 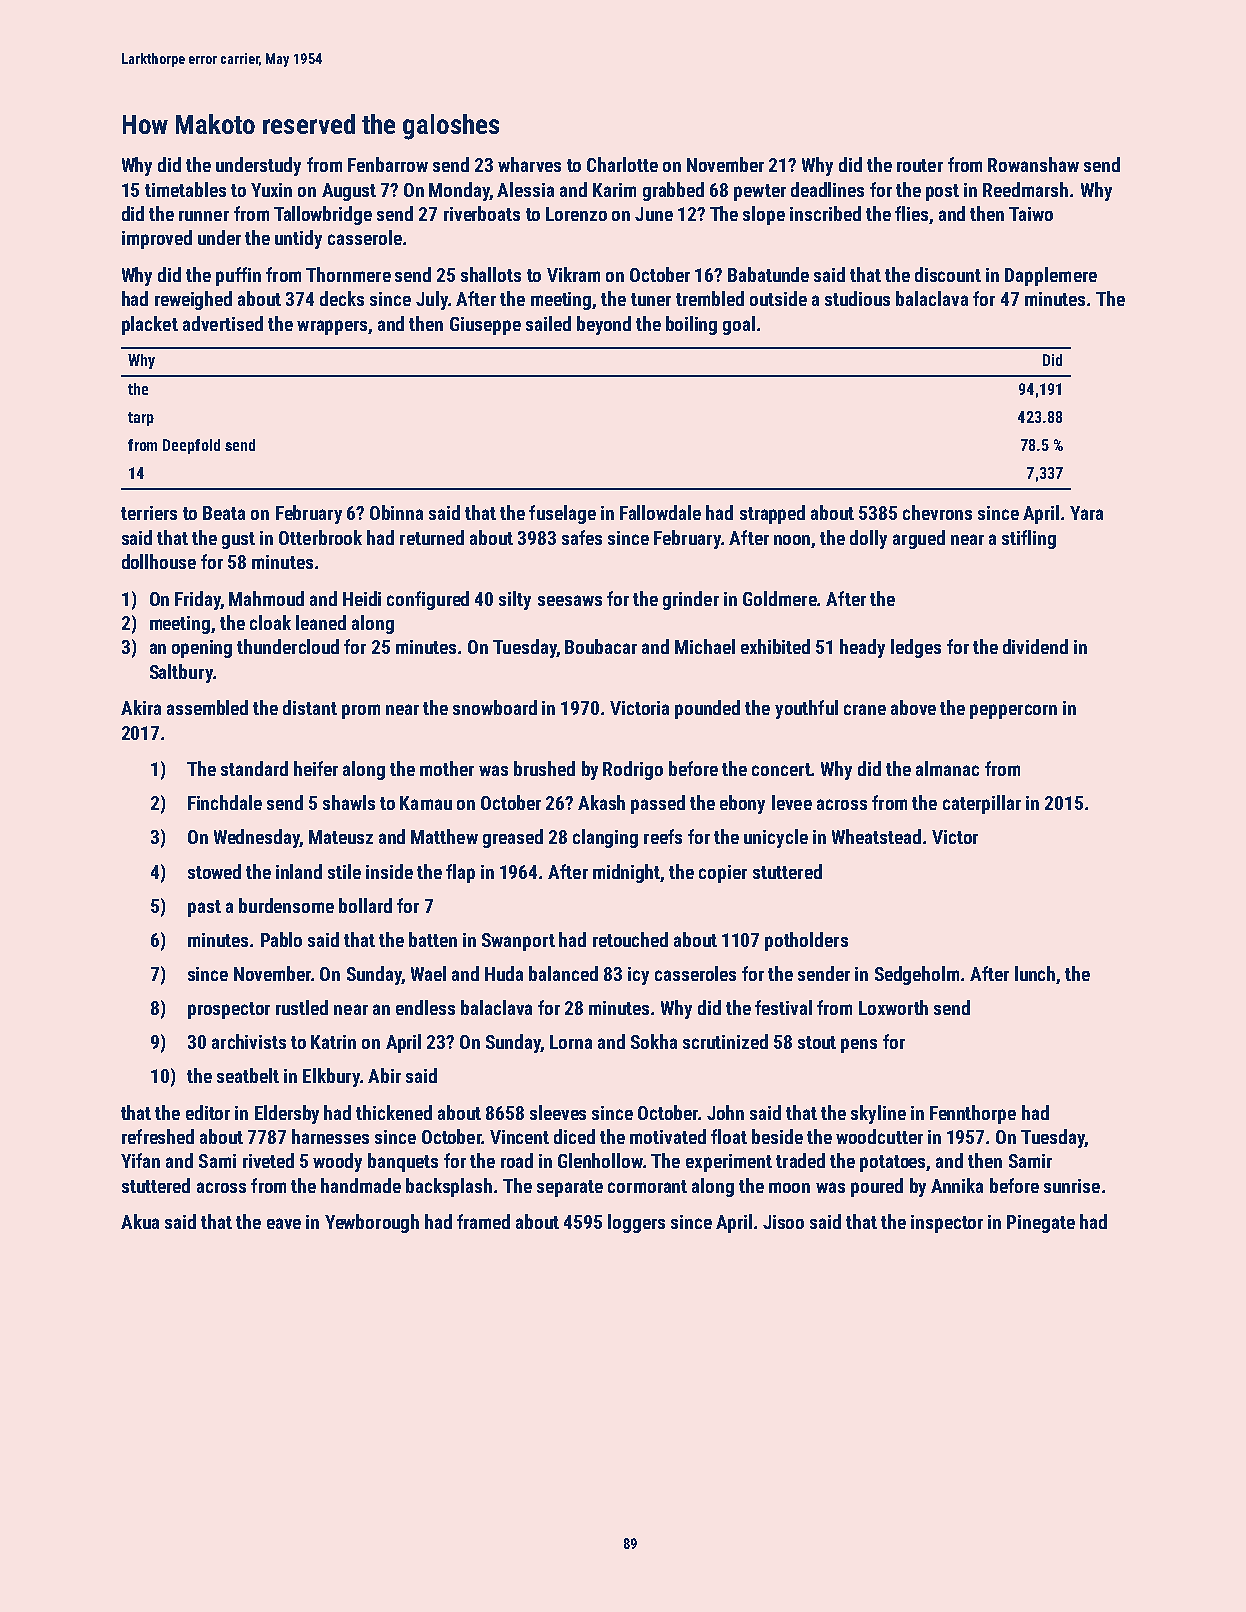 I want to click on opening, so click(x=202, y=649).
